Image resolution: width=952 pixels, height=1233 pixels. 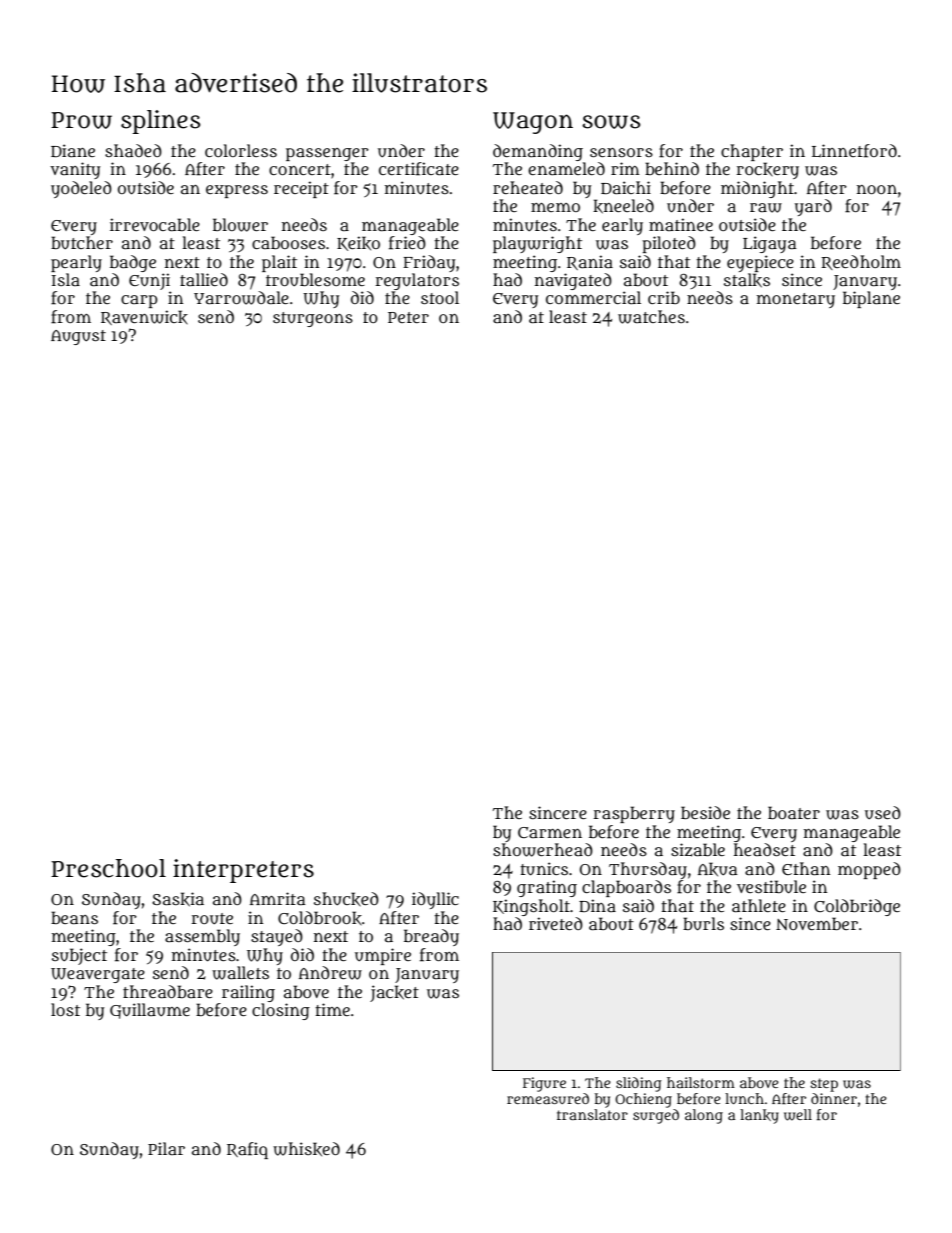 I want to click on route, so click(x=212, y=919).
